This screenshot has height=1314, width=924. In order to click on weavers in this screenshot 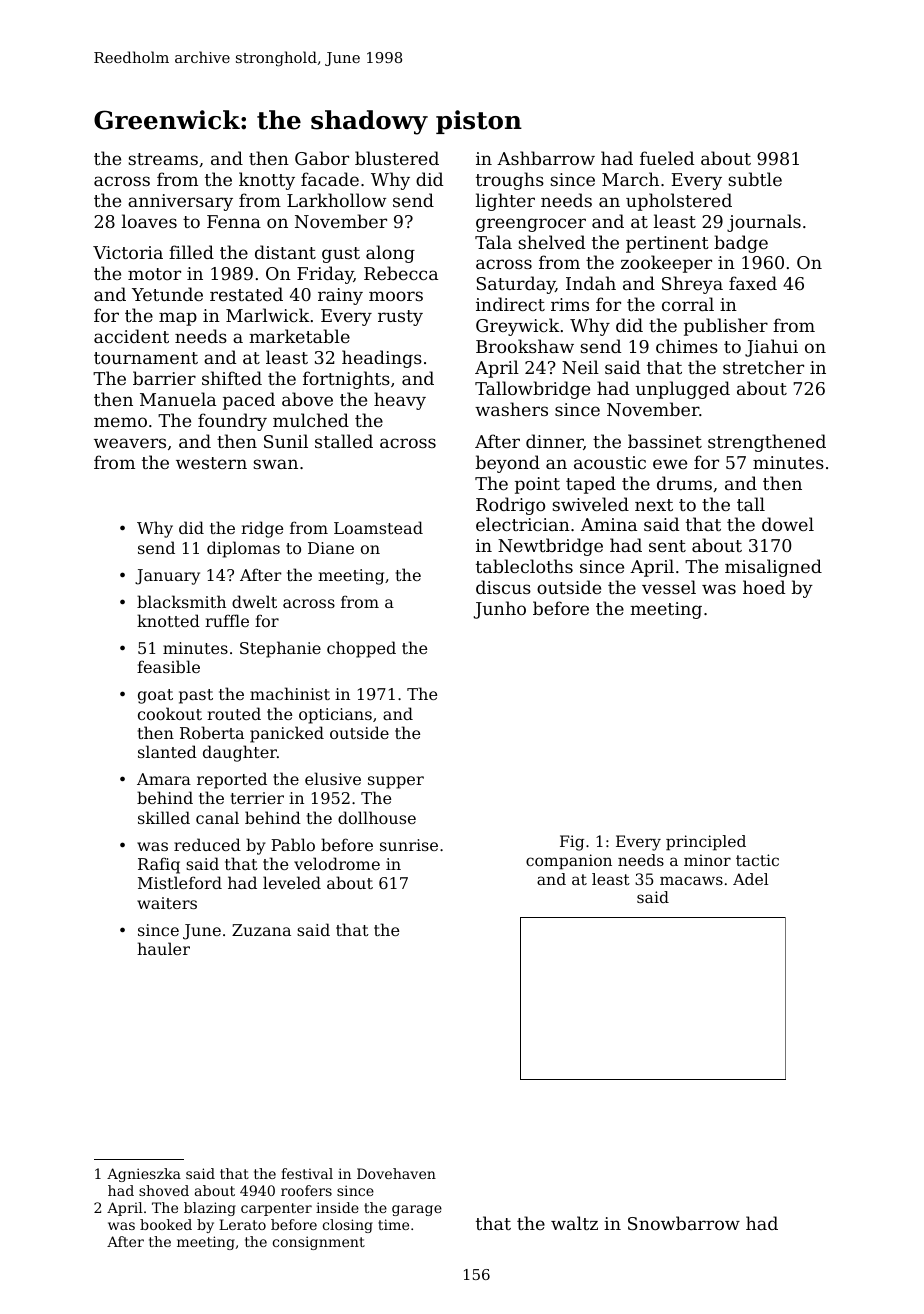, I will do `click(130, 443)`.
